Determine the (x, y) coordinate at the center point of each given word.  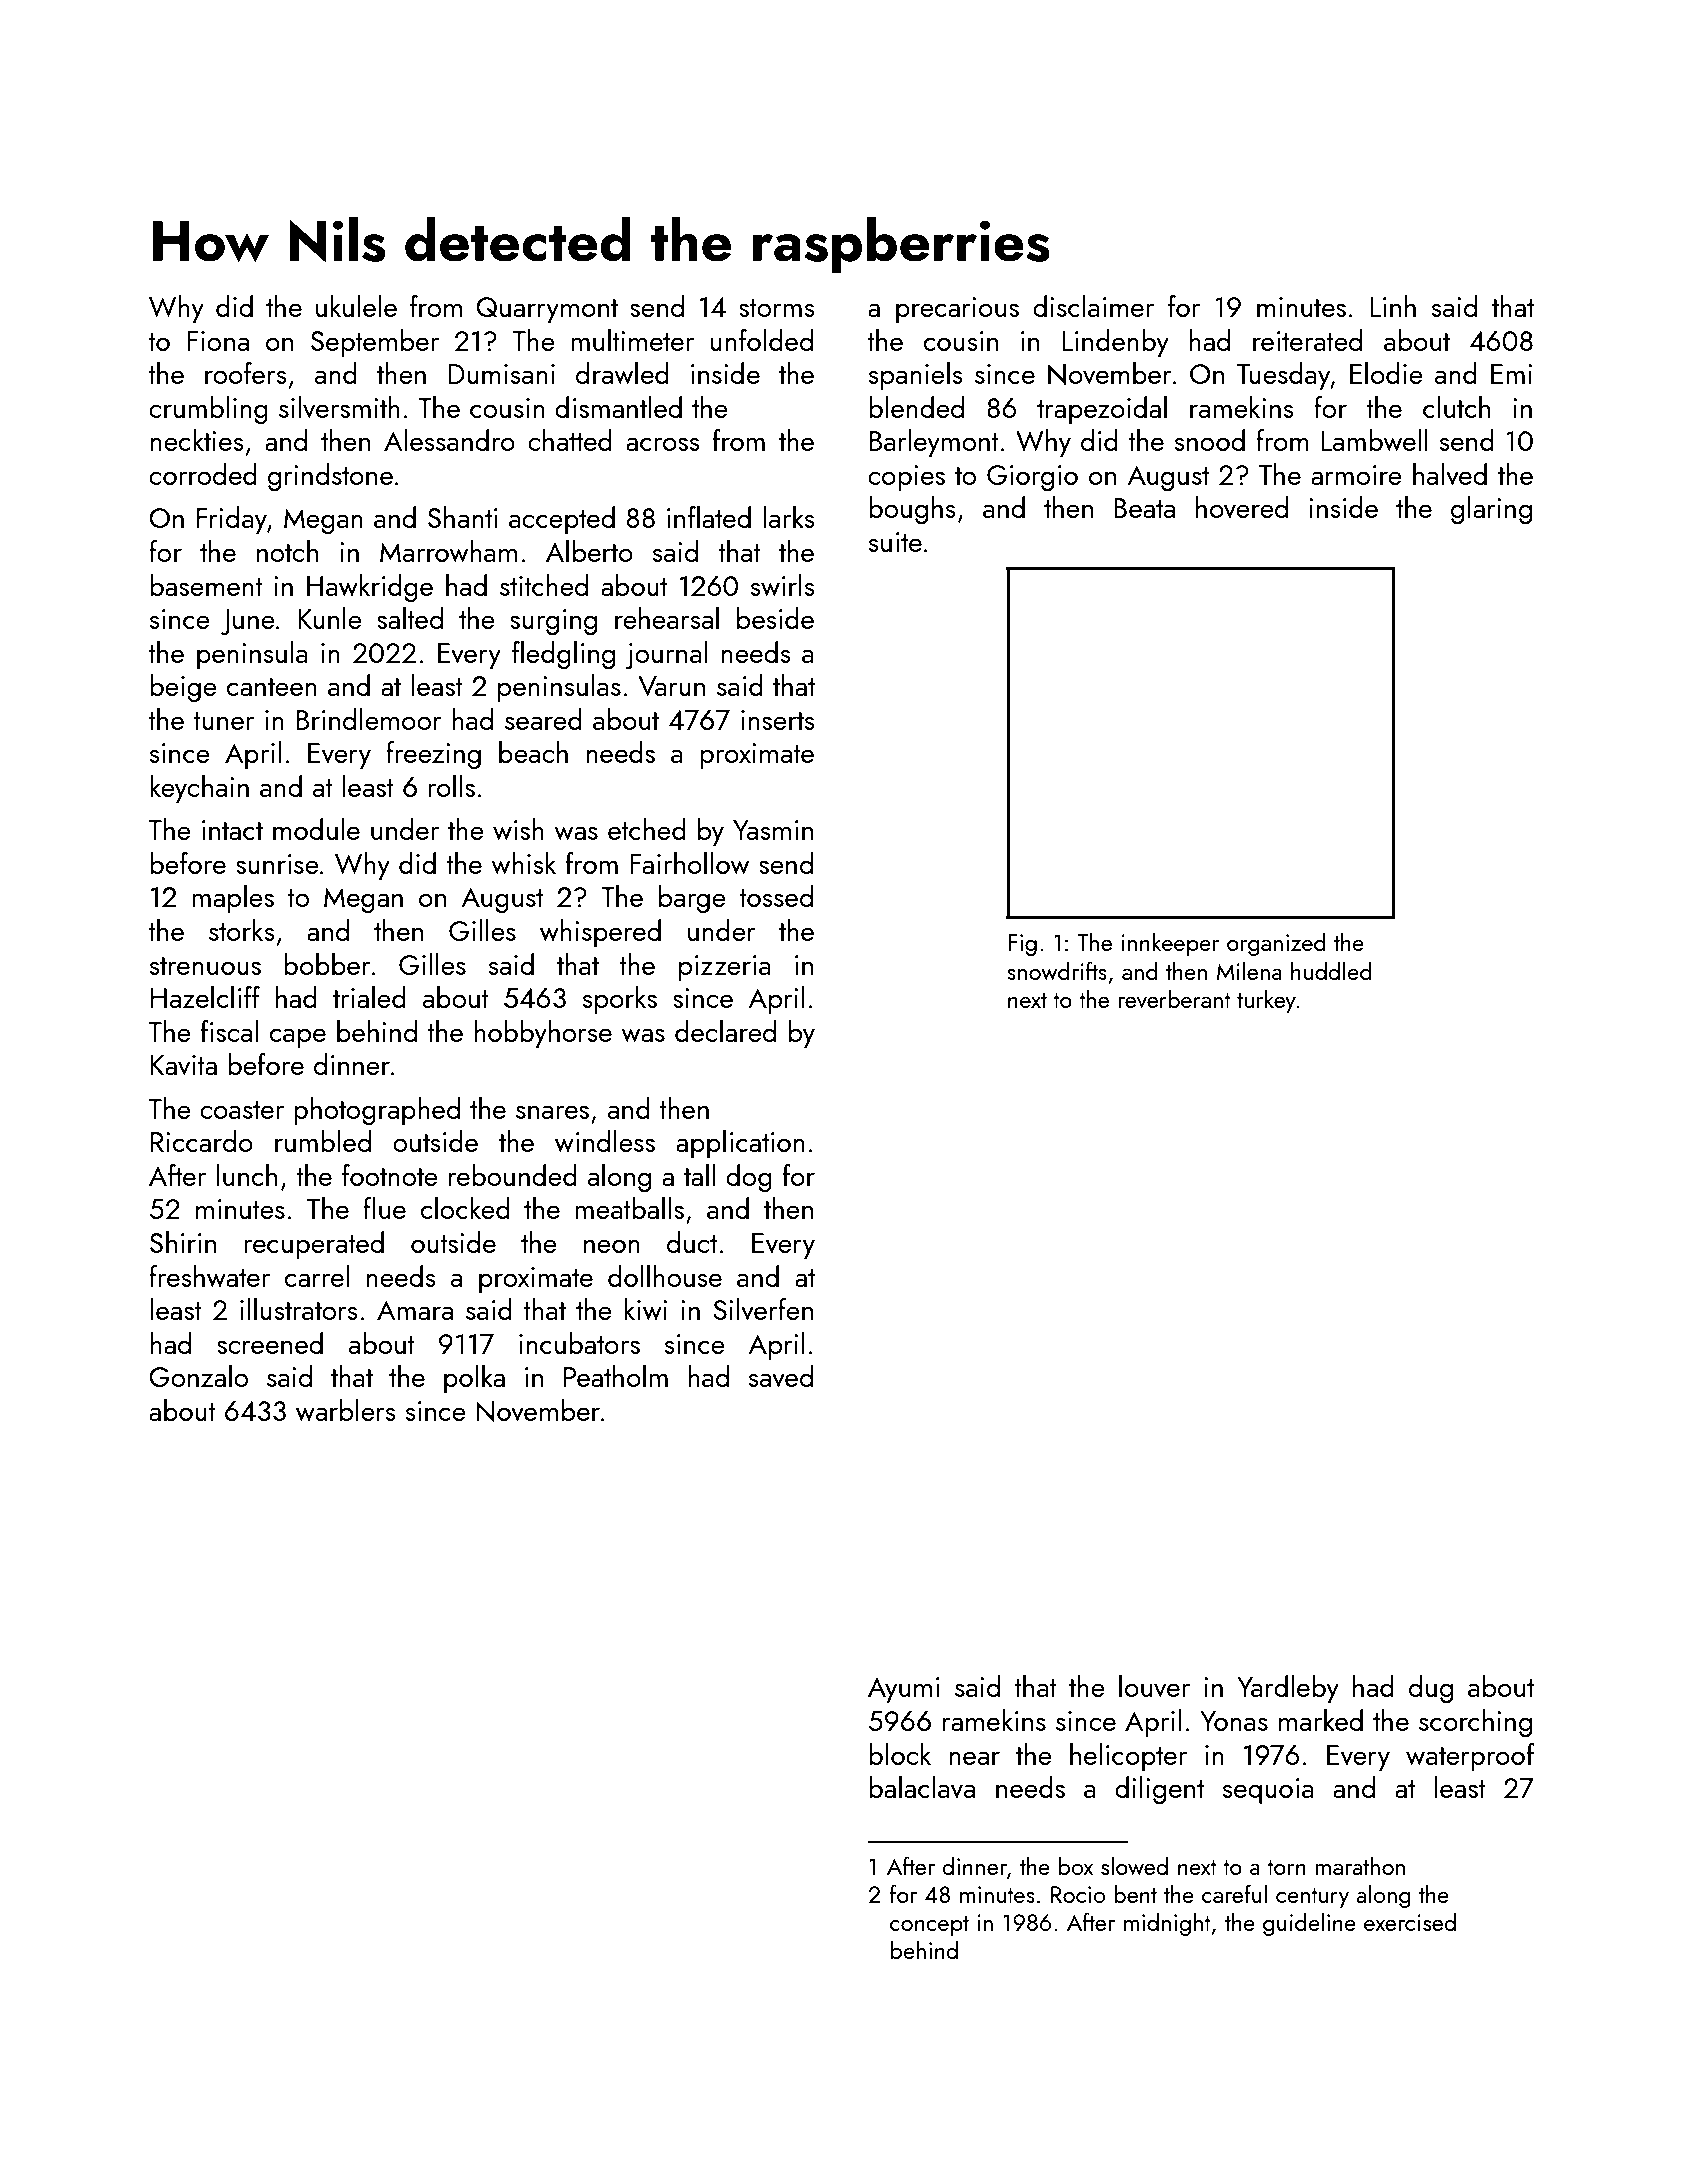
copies (906, 478)
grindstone (330, 477)
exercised (1410, 1921)
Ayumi (904, 1690)
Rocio (1078, 1894)
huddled (1331, 970)
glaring (1491, 510)
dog (749, 1178)
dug (1431, 1689)
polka (474, 1379)
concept (929, 1926)
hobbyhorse (543, 1034)
